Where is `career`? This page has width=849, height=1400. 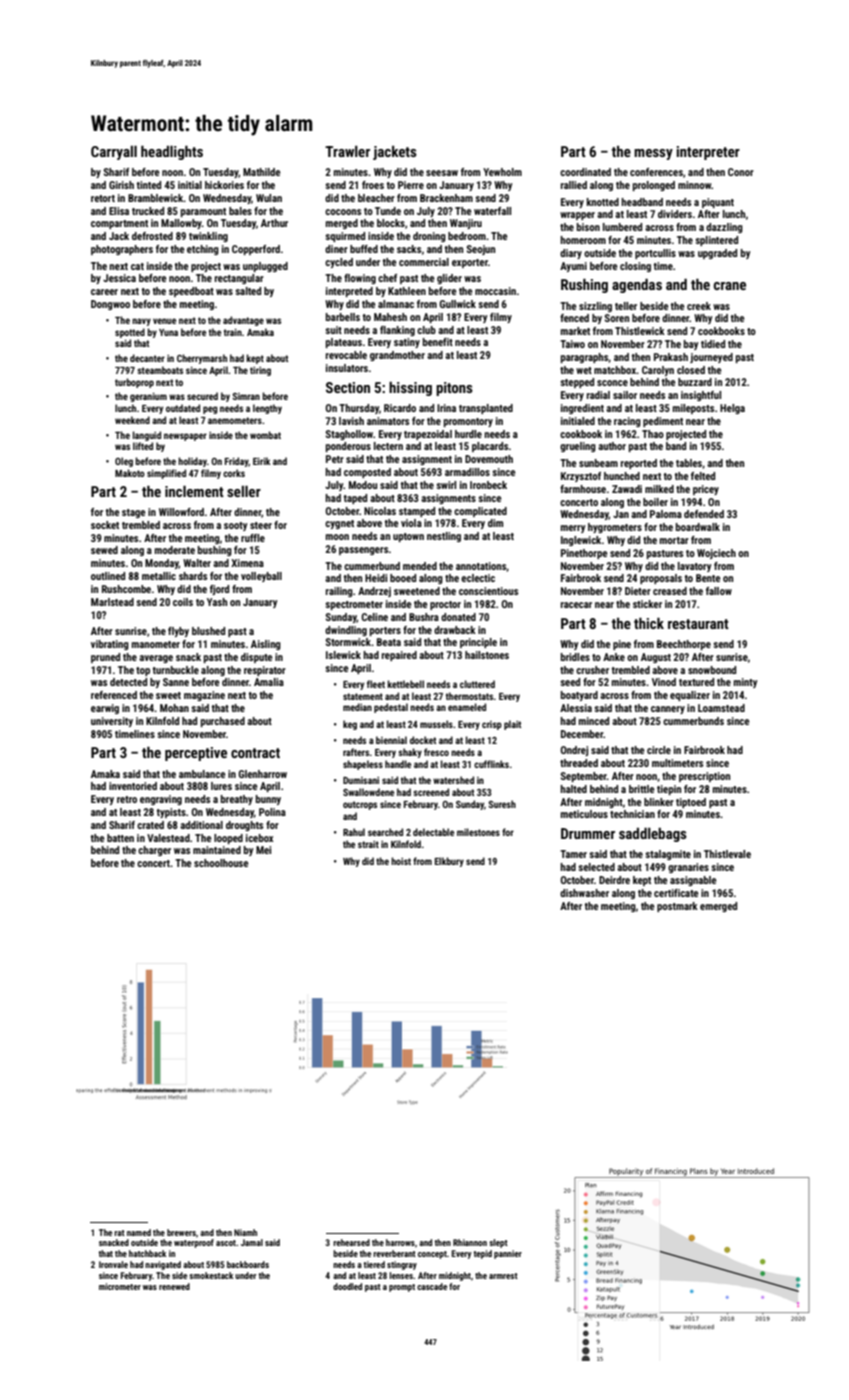
career is located at coordinates (104, 292).
